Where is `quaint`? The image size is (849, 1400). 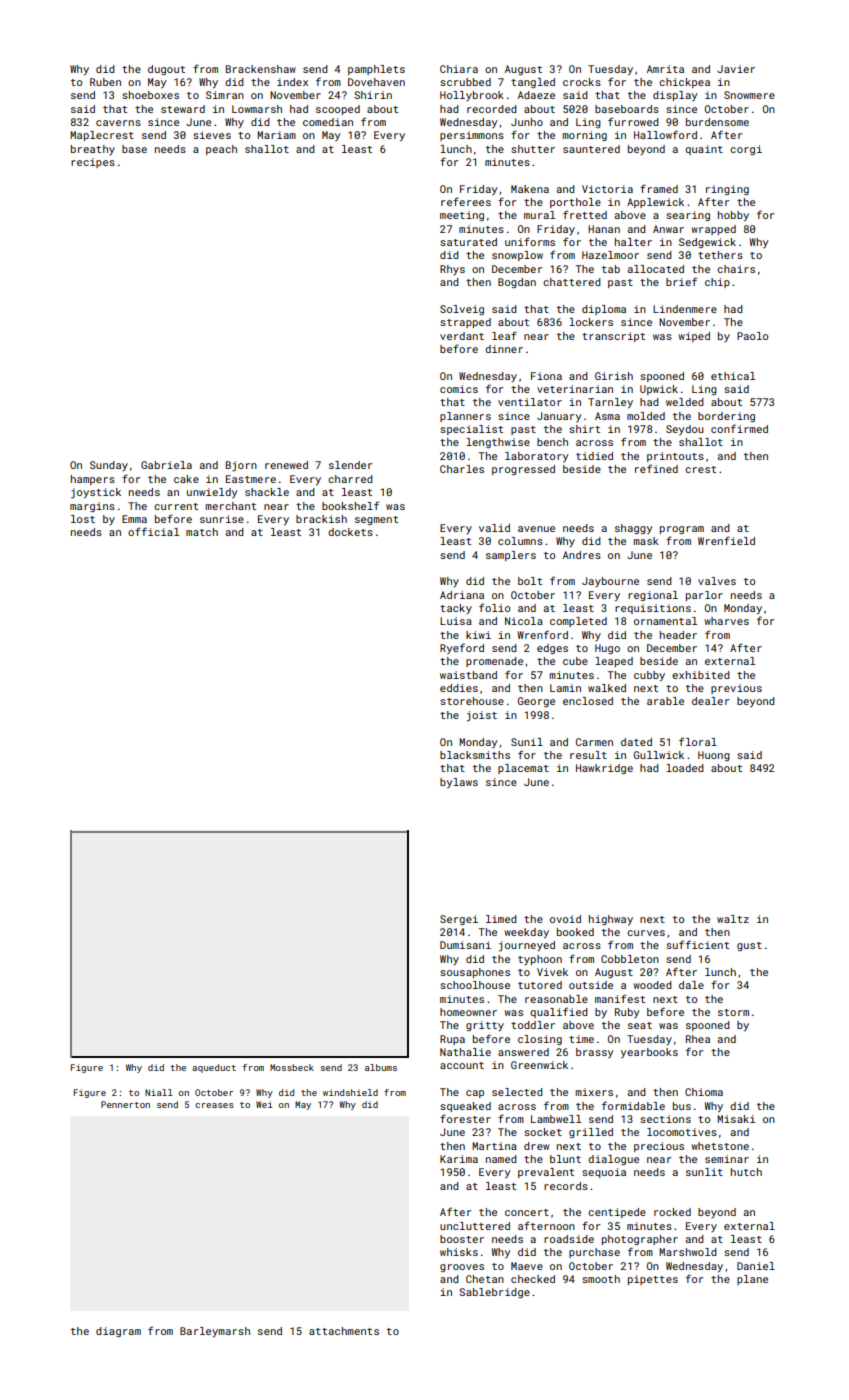
quaint is located at coordinates (704, 150).
